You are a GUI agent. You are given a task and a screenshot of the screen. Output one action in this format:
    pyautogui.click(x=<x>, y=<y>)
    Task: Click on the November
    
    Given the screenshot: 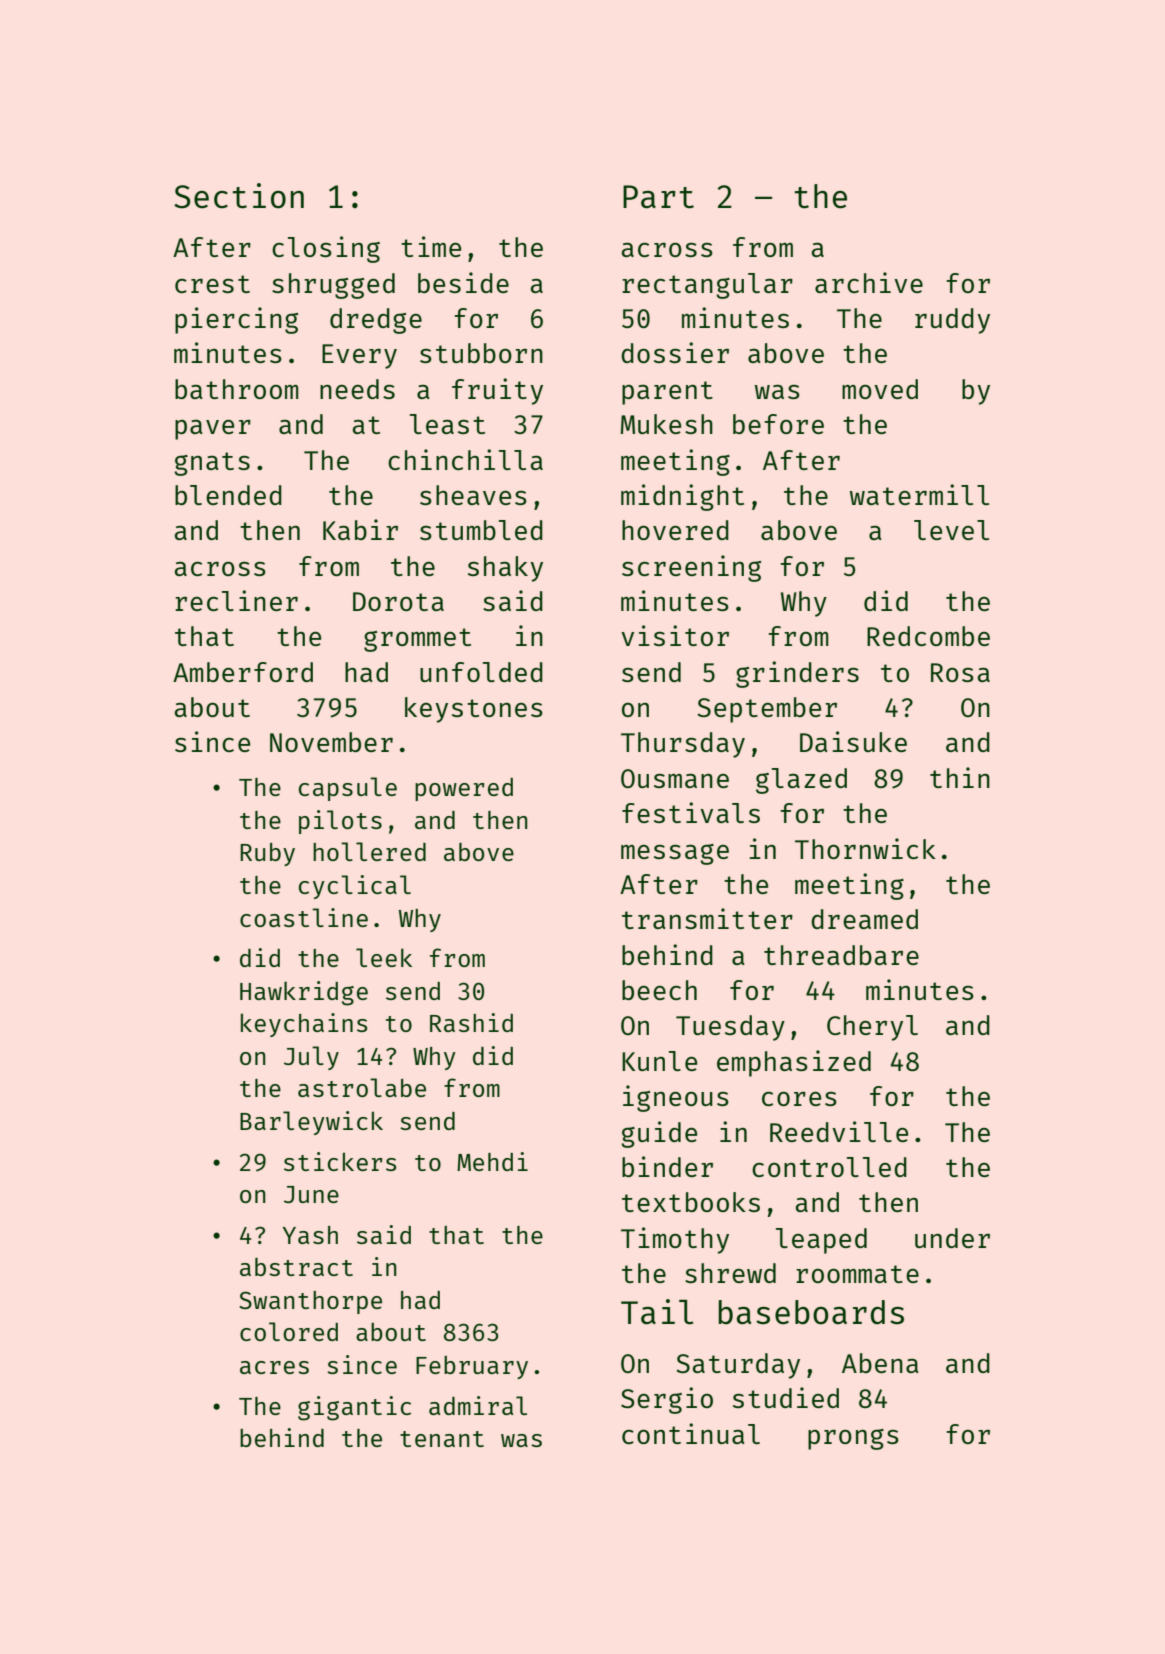 What is the action you would take?
    pyautogui.click(x=331, y=742)
